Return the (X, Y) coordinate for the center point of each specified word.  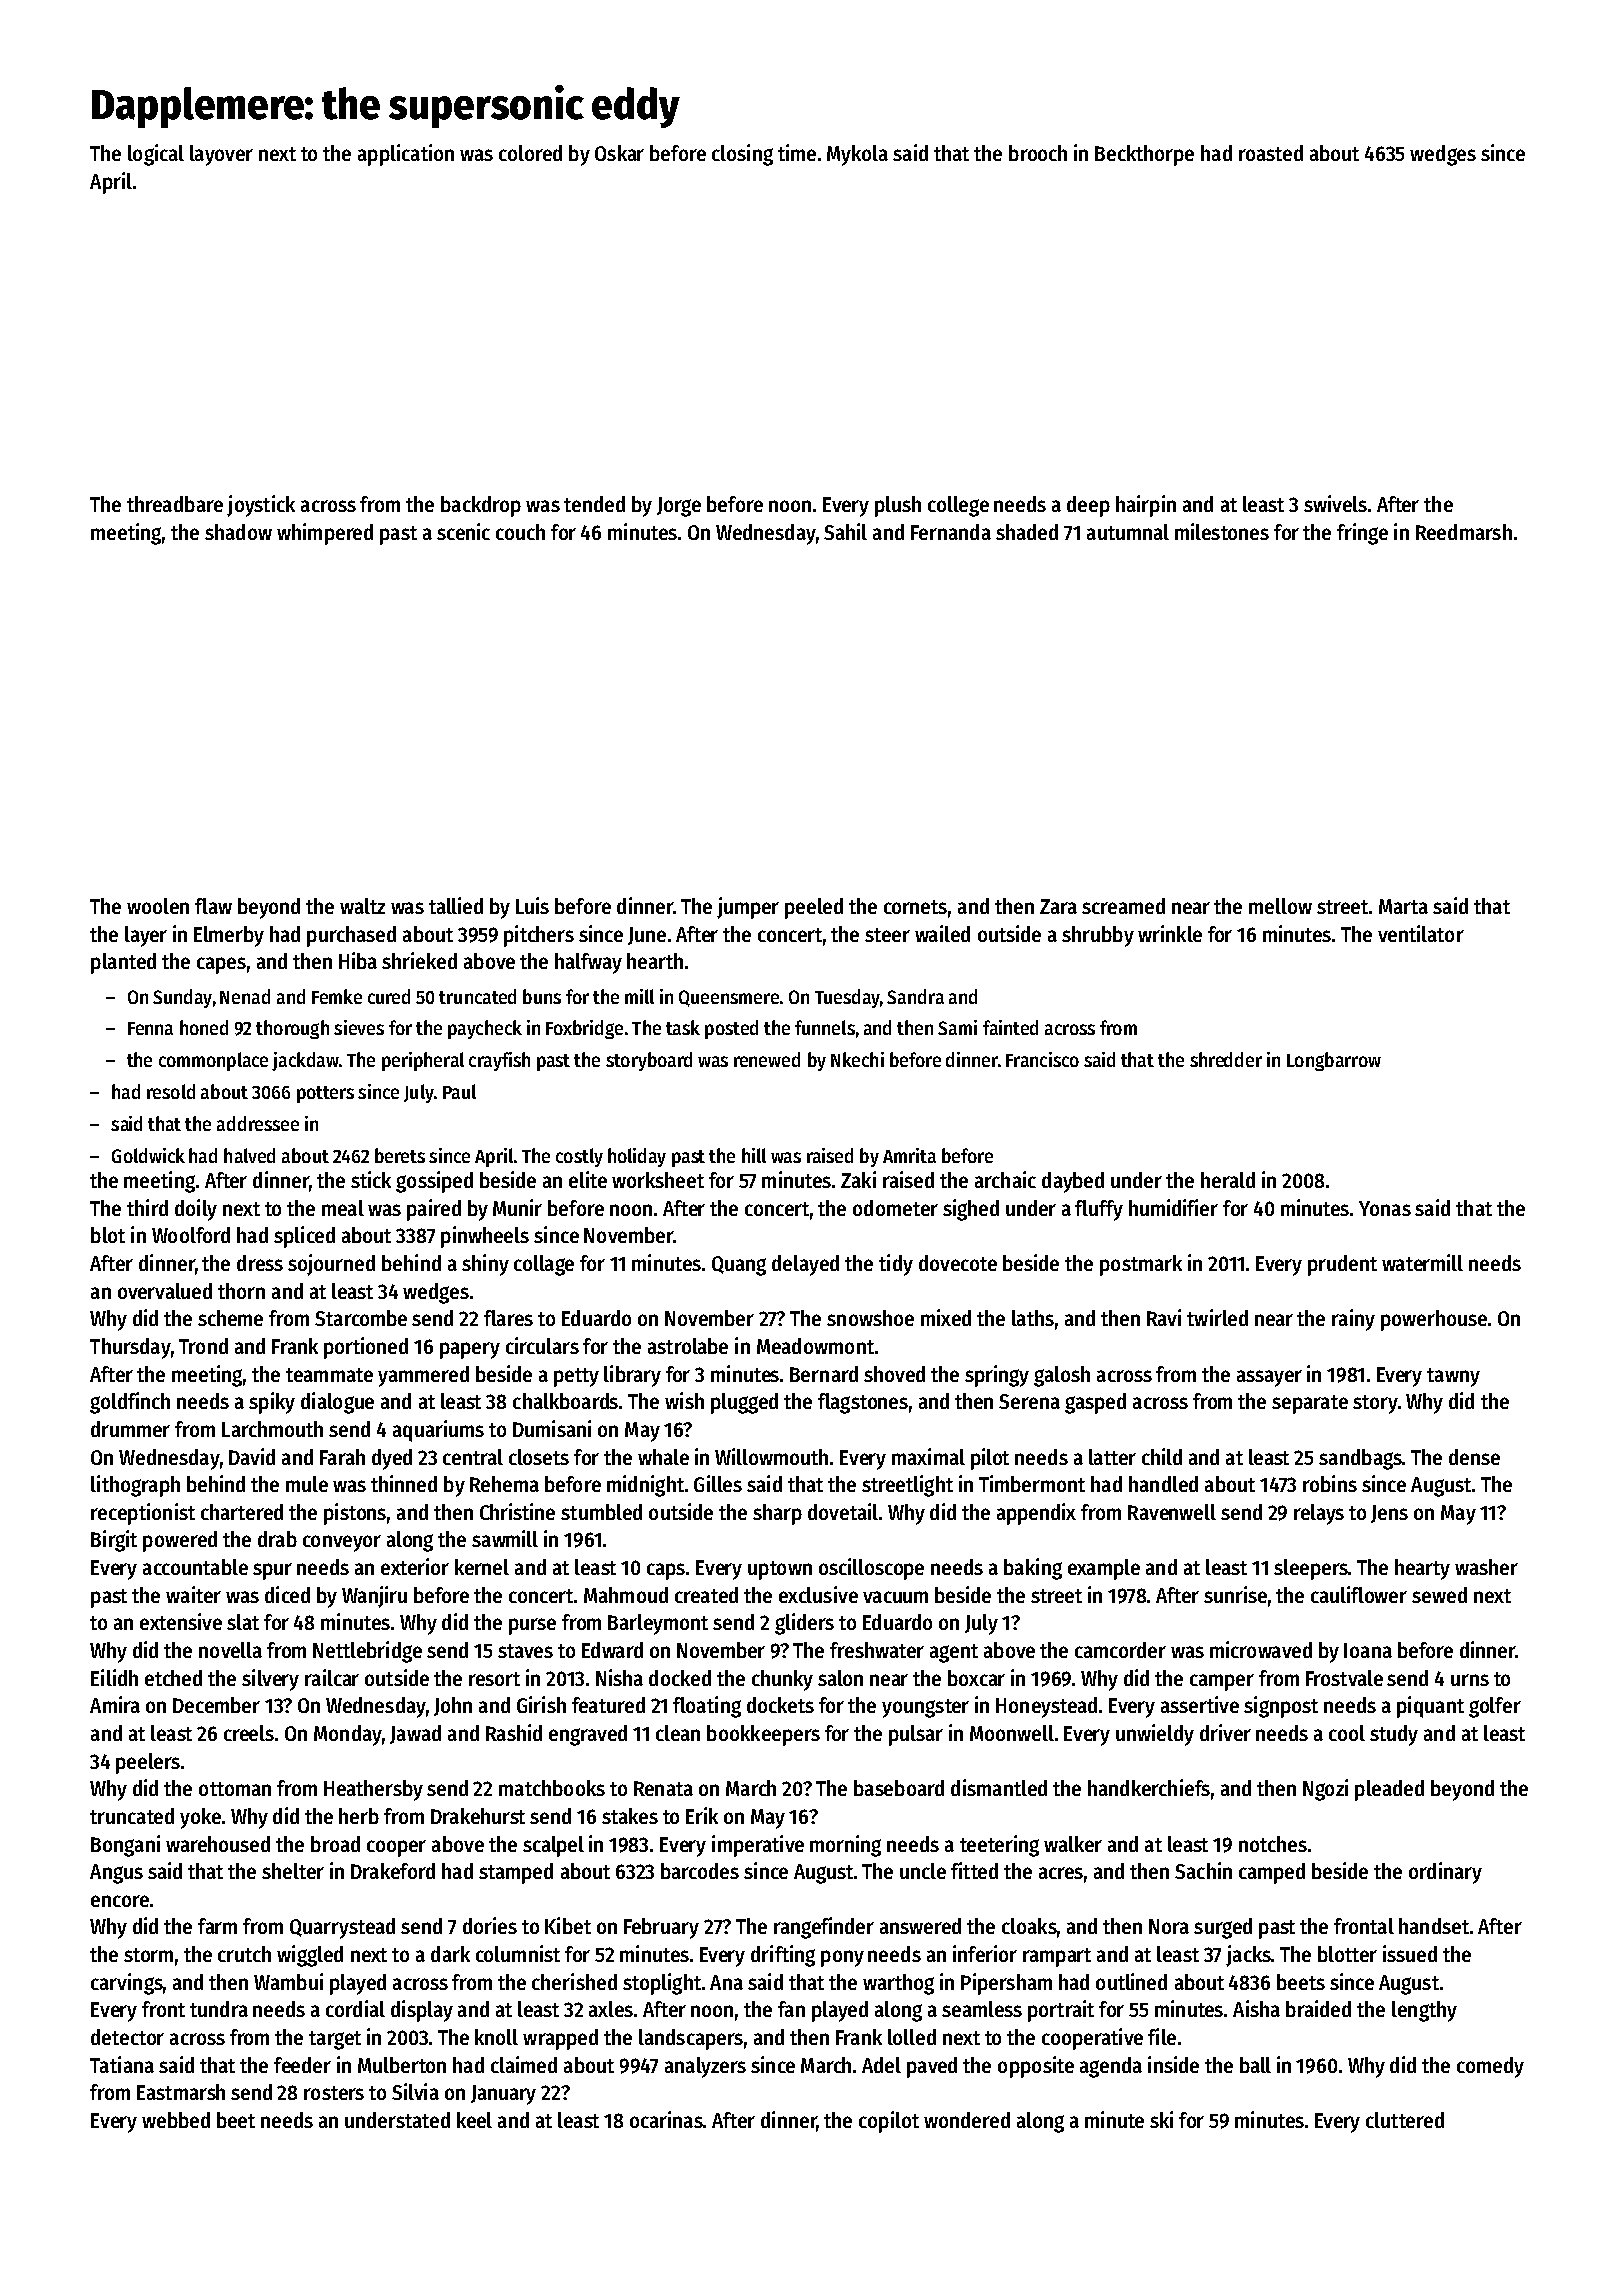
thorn (241, 1291)
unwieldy (1155, 1735)
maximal (928, 1456)
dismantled (999, 1787)
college (958, 506)
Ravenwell (1172, 1512)
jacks (1248, 1956)
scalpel (553, 1846)
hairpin (1146, 506)
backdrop (481, 506)
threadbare (175, 504)
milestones (1222, 531)
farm (217, 1926)
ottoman (235, 1789)
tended (594, 504)
